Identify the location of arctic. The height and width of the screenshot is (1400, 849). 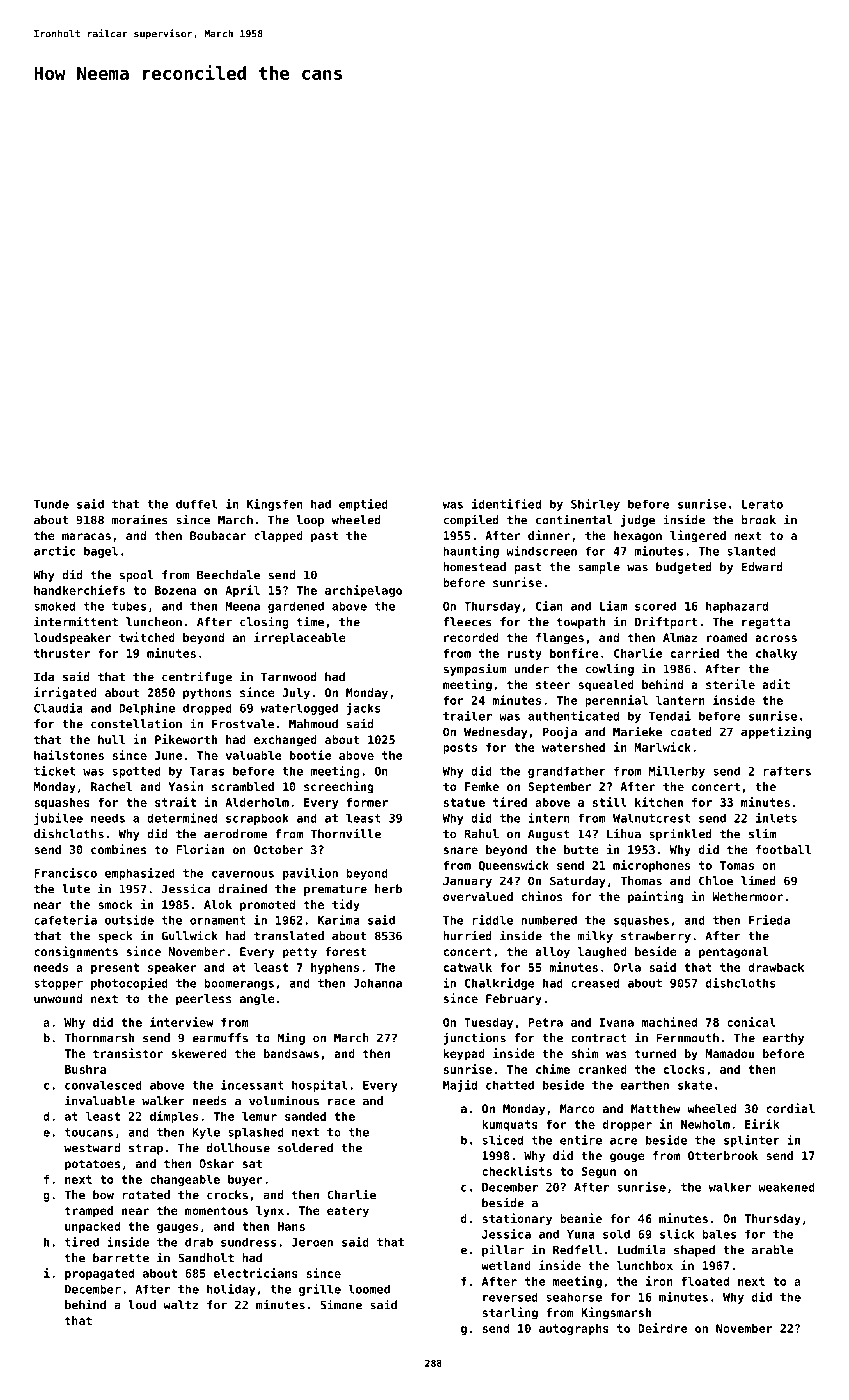
(54, 551).
